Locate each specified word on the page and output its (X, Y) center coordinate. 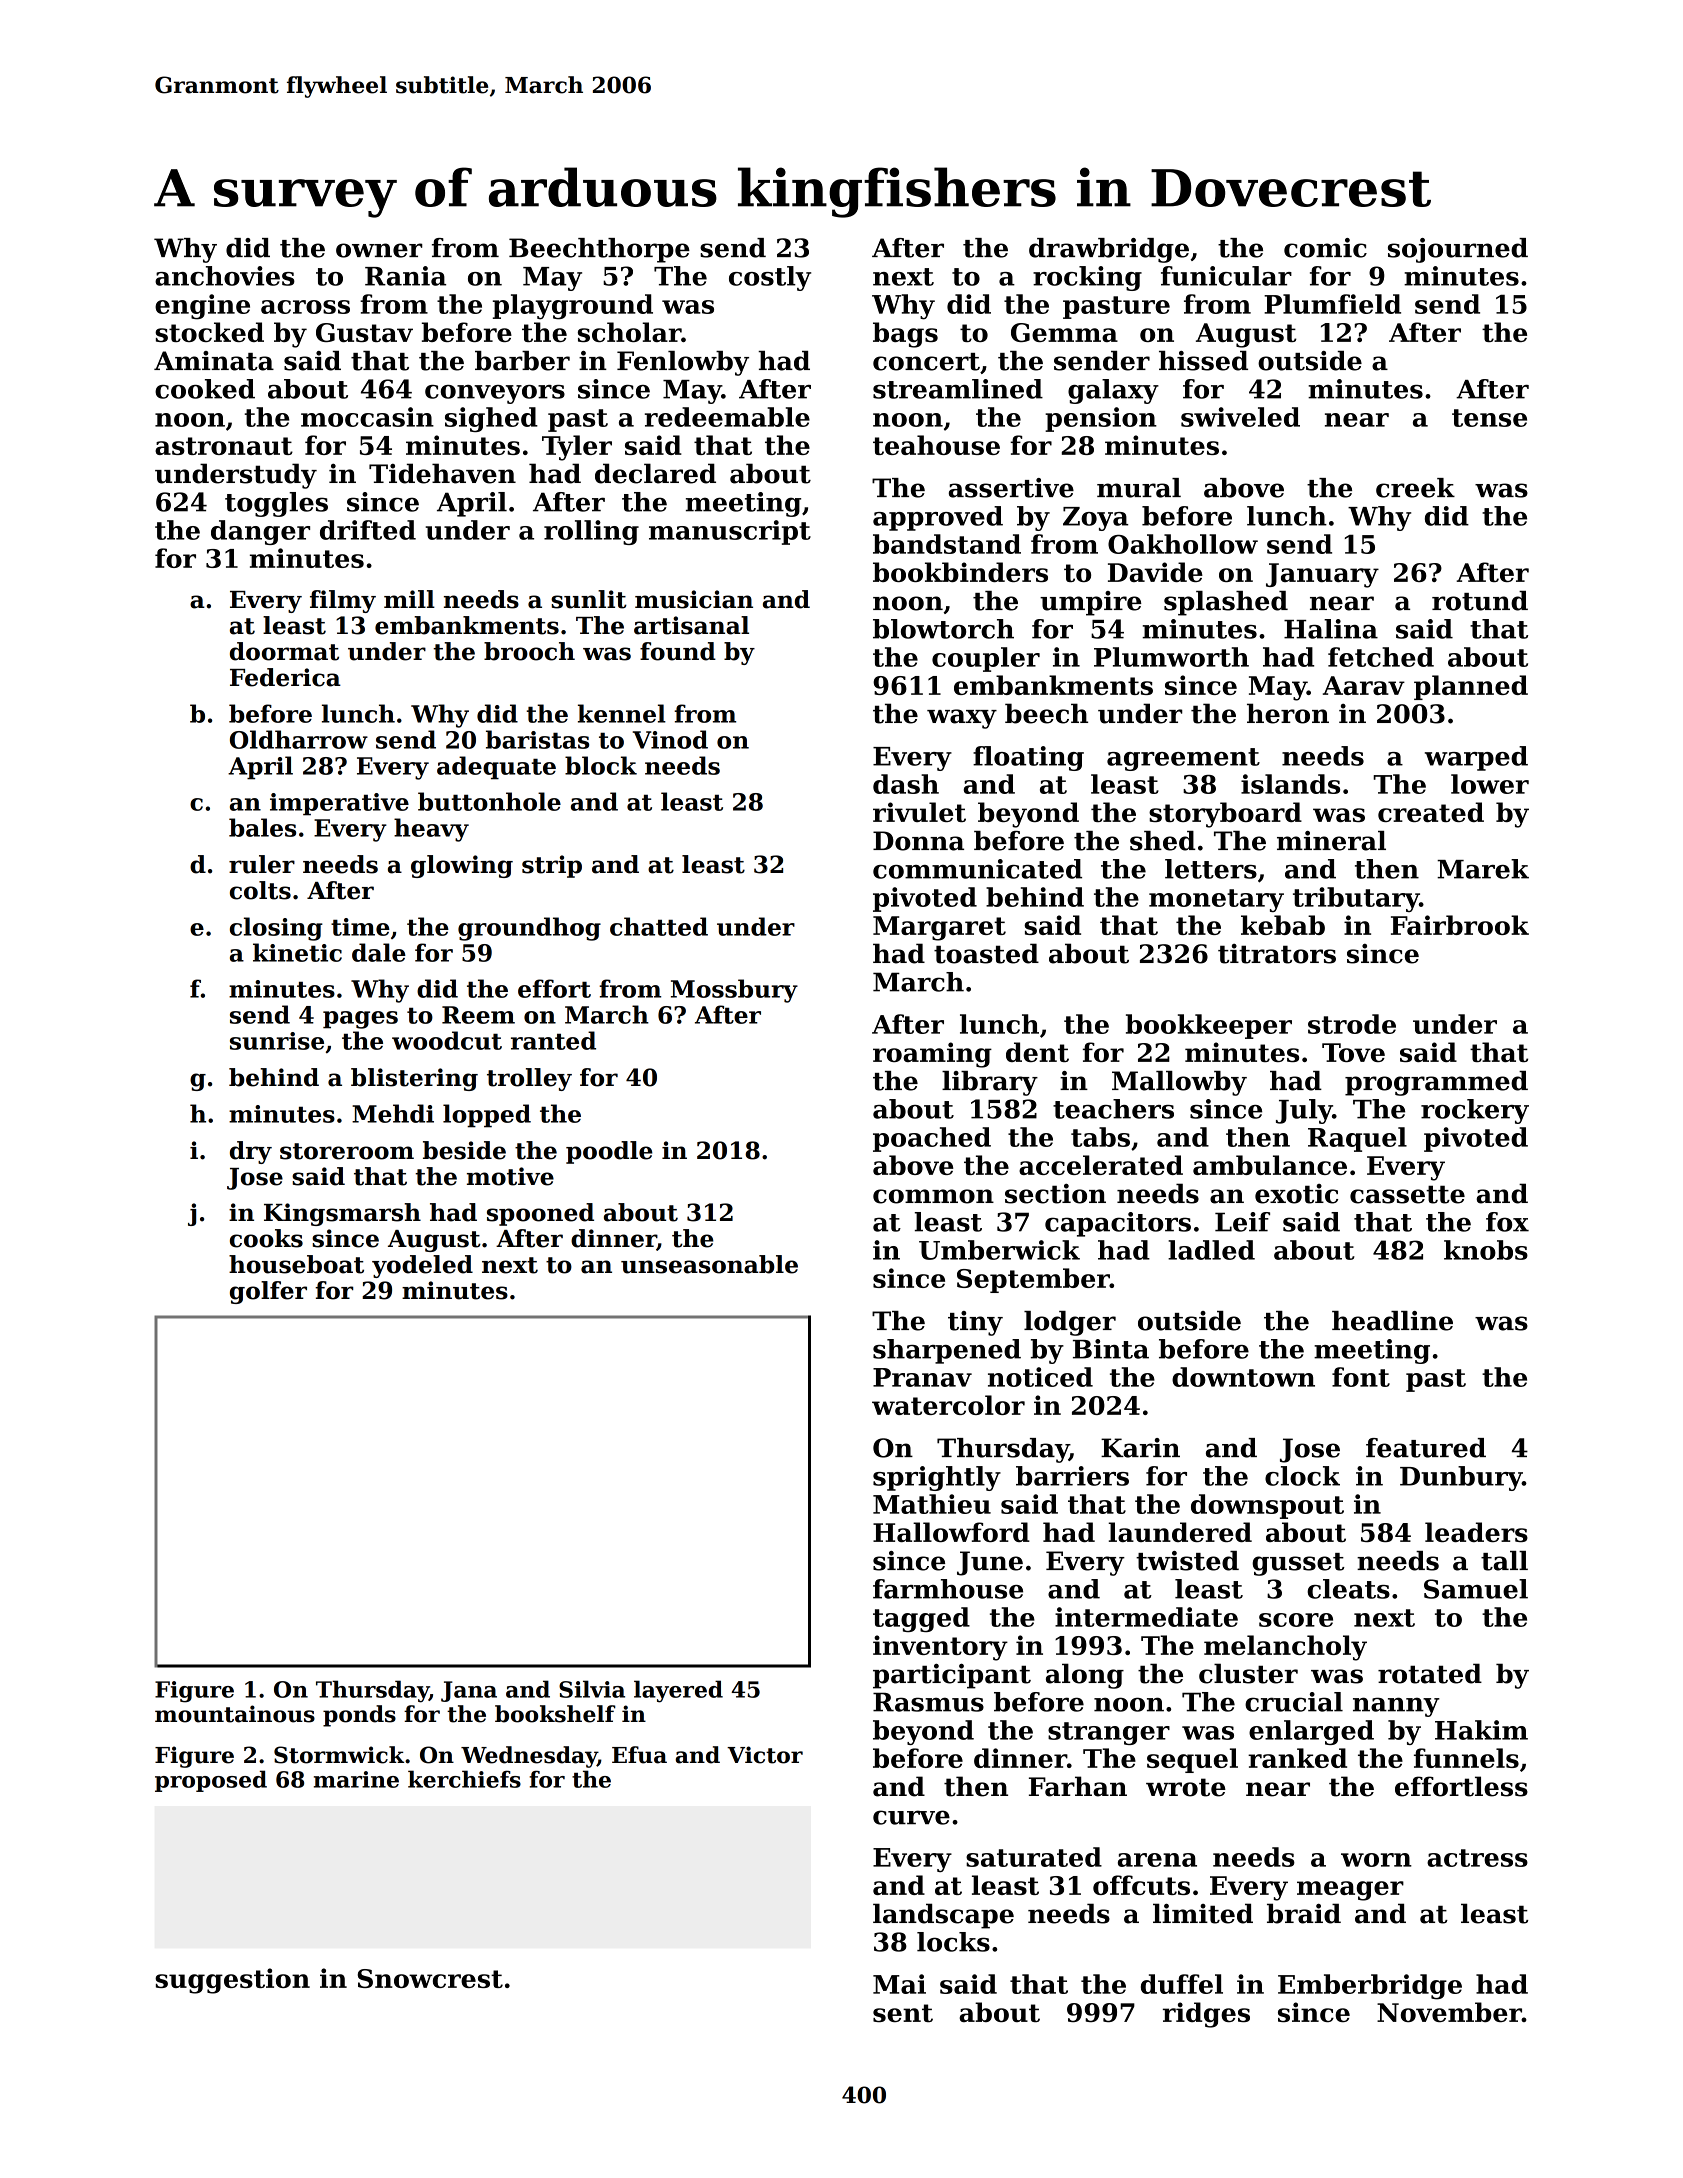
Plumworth (1171, 657)
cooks (266, 1238)
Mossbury (734, 991)
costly (770, 278)
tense (1489, 418)
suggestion (232, 1981)
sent (903, 2013)
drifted (368, 530)
